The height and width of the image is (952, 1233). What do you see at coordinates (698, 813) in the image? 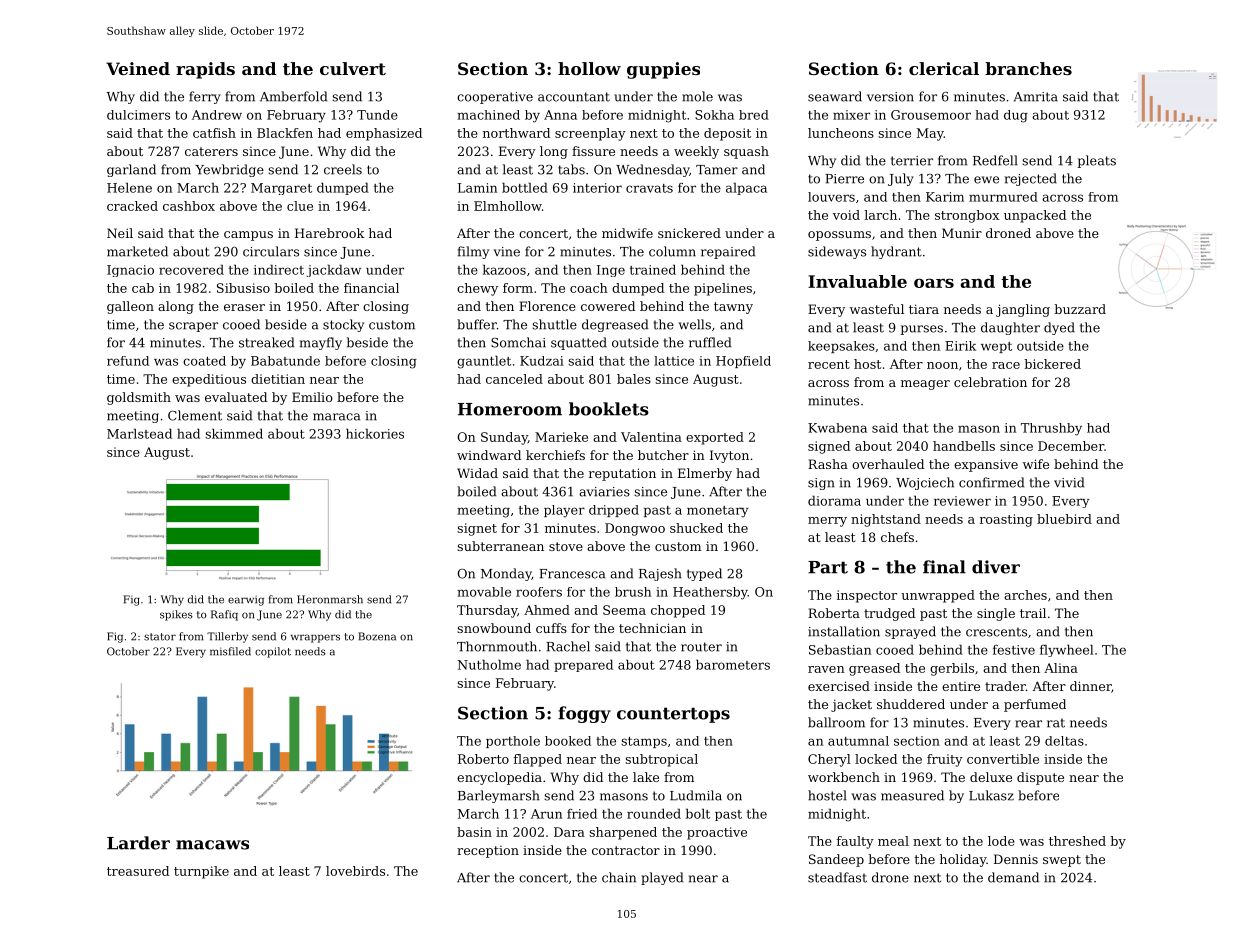
I see `bolt` at bounding box center [698, 813].
